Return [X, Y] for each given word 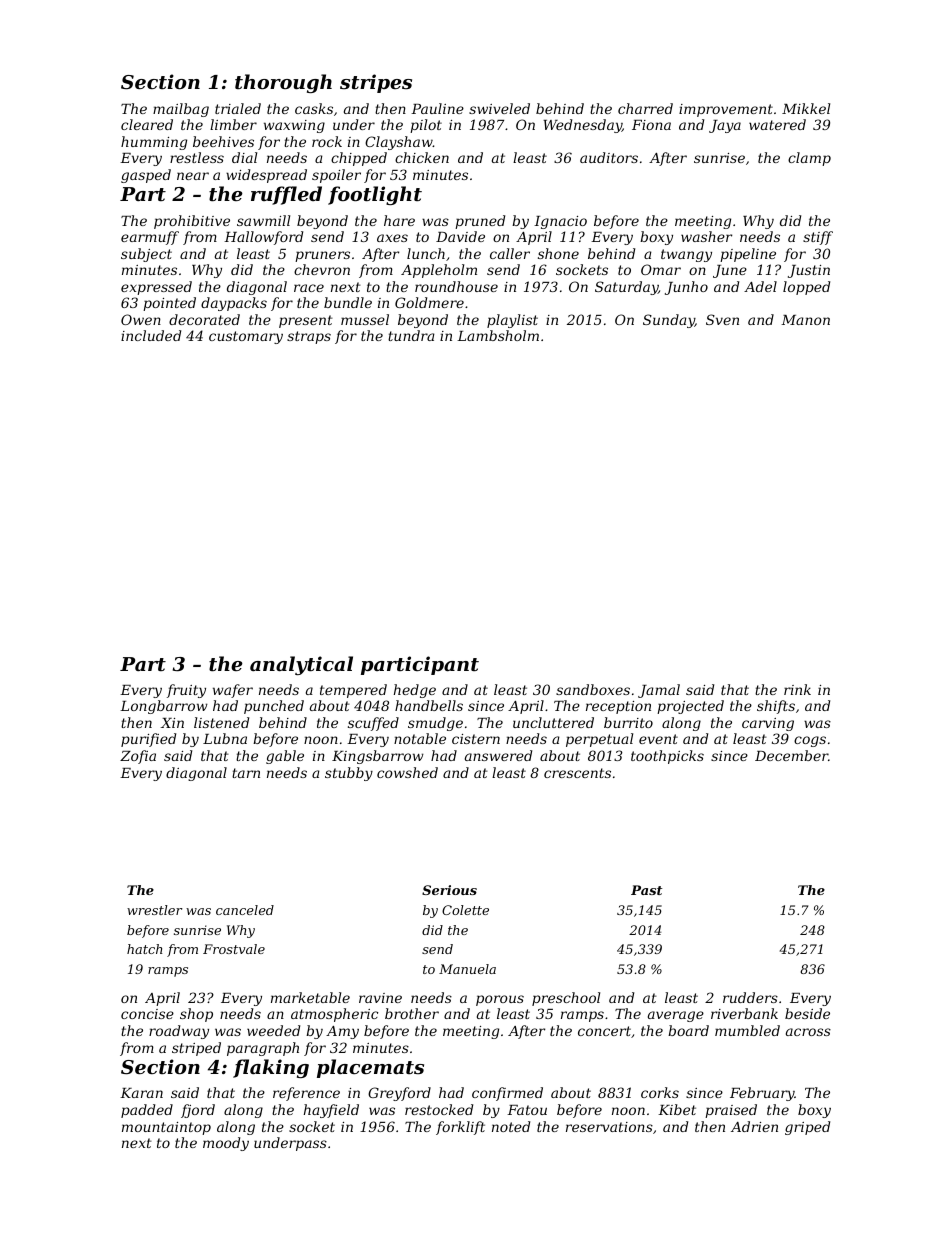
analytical [301, 665]
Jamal [659, 691]
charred [645, 108]
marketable [310, 997]
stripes [376, 83]
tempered [353, 691]
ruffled [286, 195]
